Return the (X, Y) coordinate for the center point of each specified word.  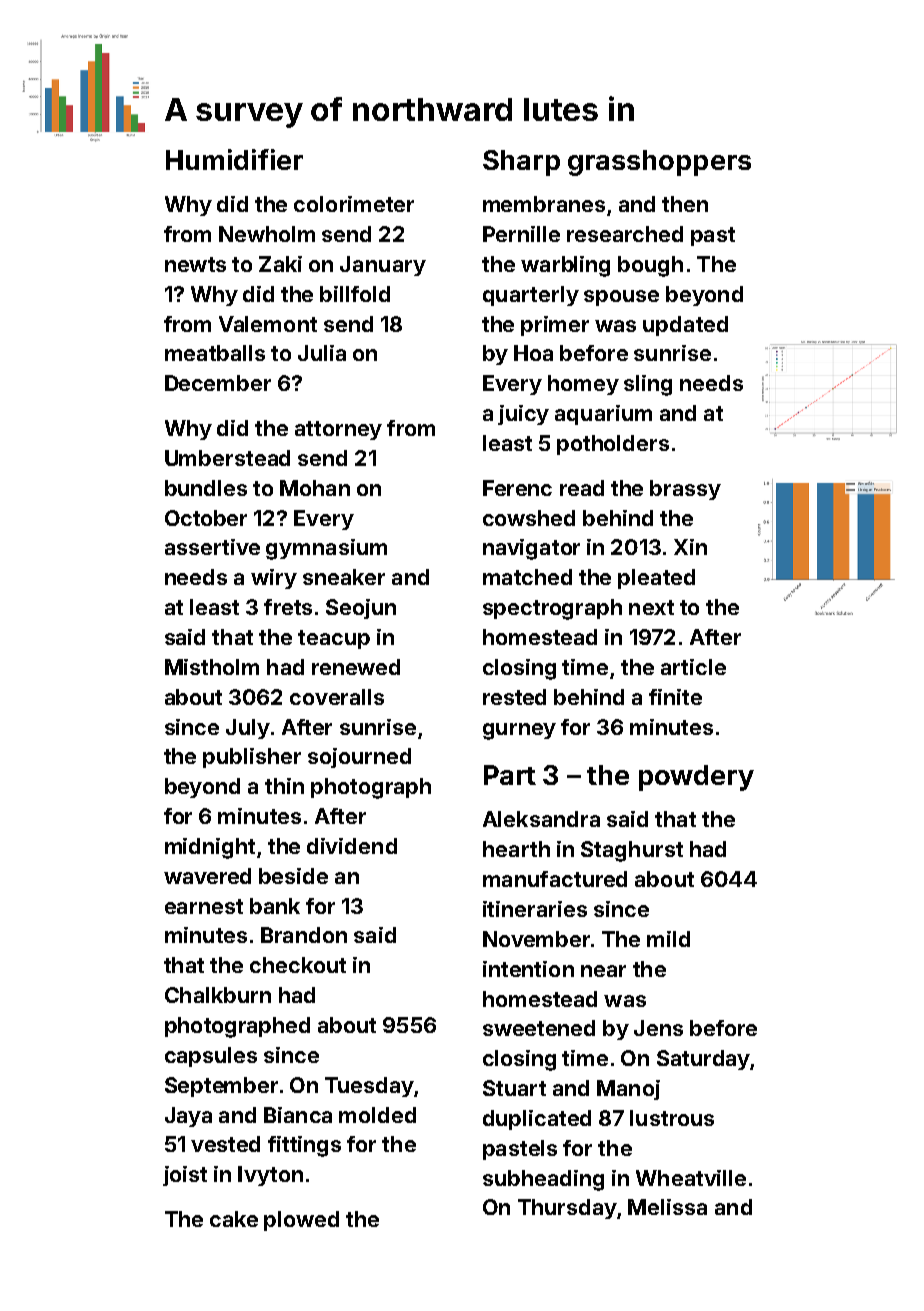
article (693, 667)
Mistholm (212, 667)
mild (668, 939)
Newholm (267, 234)
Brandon (304, 935)
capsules (211, 1057)
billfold (355, 294)
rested (514, 697)
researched (625, 234)
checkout (298, 965)
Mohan (315, 488)
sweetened (539, 1028)
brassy (685, 490)
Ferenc (517, 488)
